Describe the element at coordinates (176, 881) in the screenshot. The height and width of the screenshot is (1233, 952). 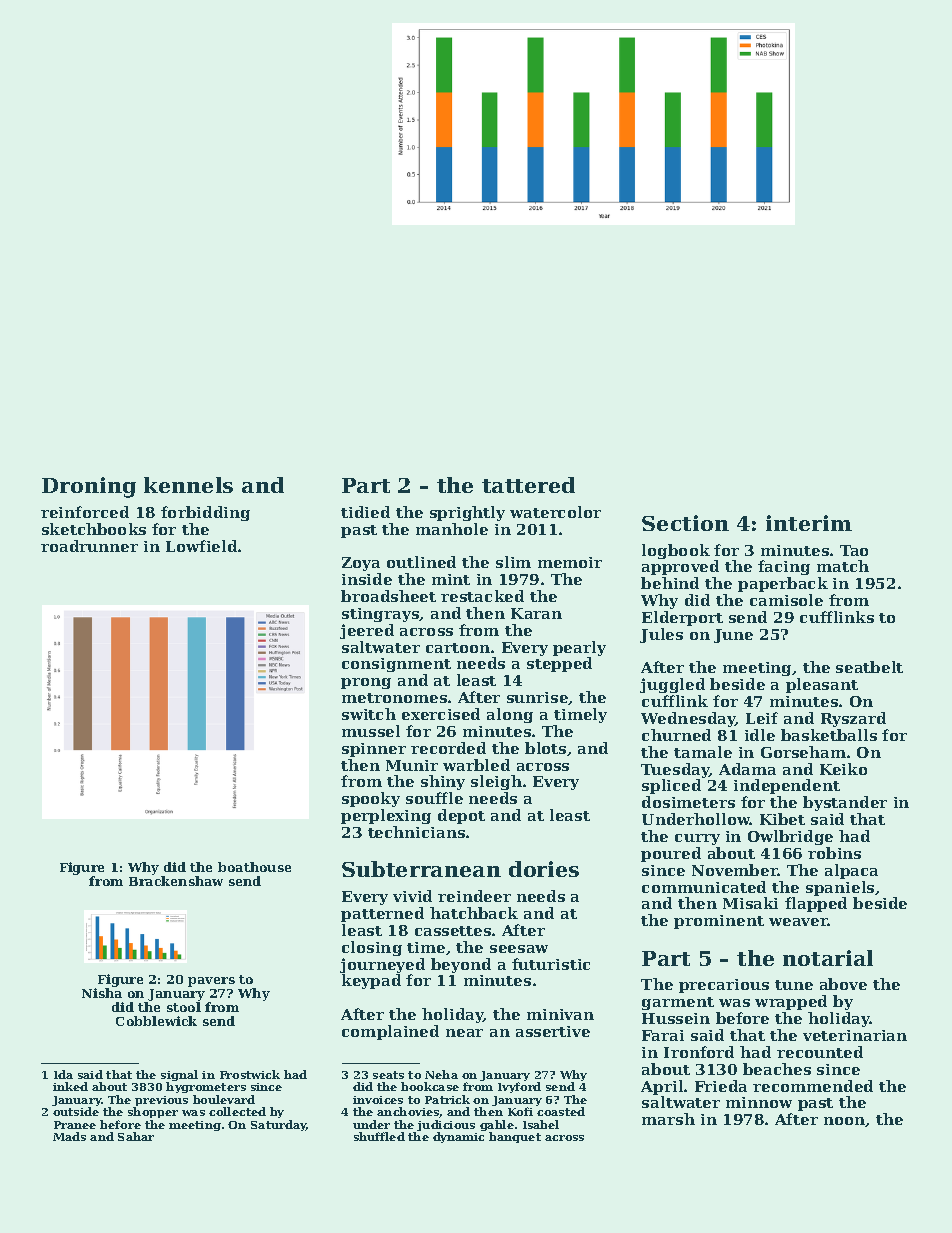
I see `Brackenshaw` at that location.
